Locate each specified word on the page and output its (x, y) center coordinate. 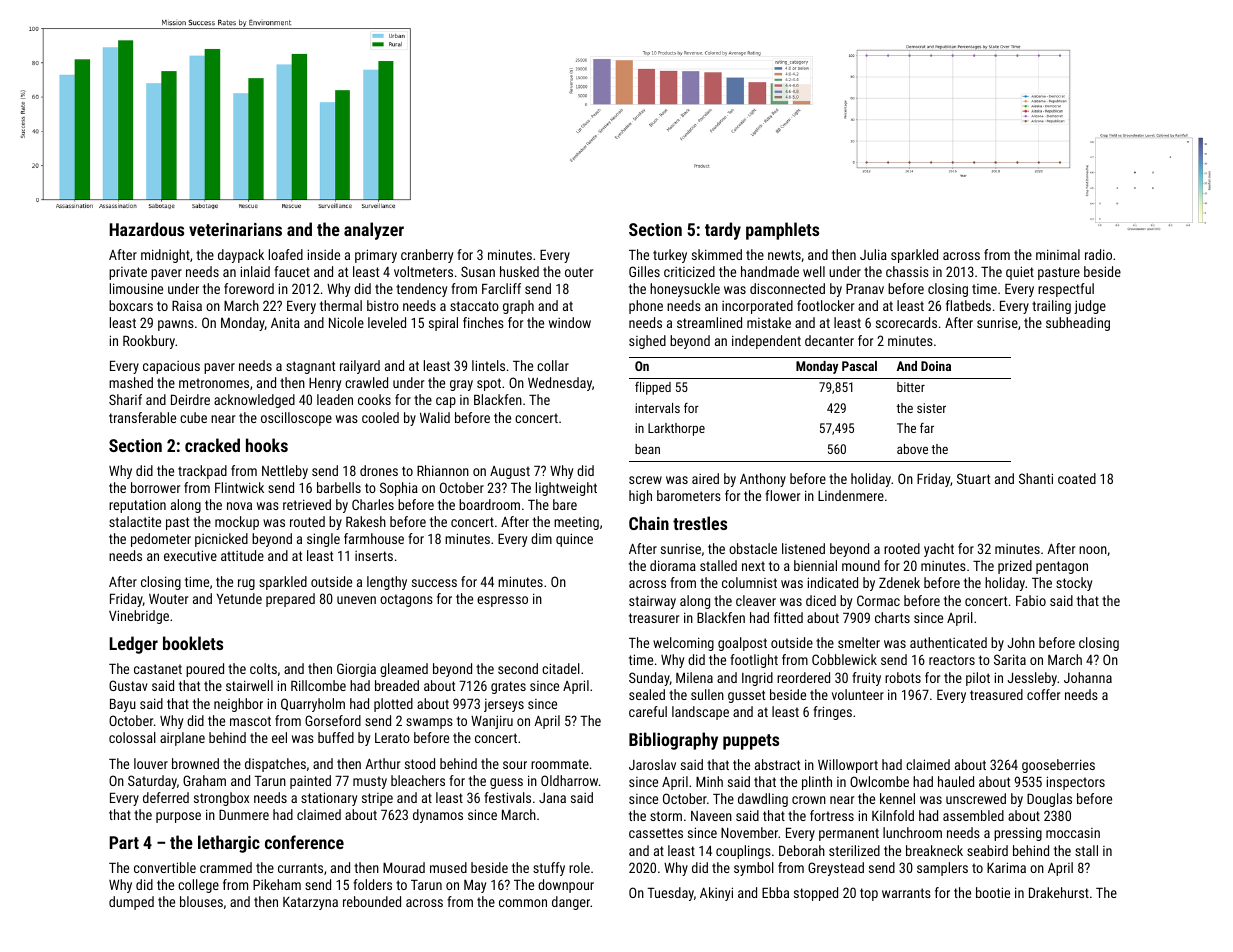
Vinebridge (139, 617)
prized (1015, 567)
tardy (723, 231)
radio (1098, 254)
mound (861, 565)
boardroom (489, 504)
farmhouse (374, 538)
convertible (165, 867)
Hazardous (147, 229)
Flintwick (239, 487)
